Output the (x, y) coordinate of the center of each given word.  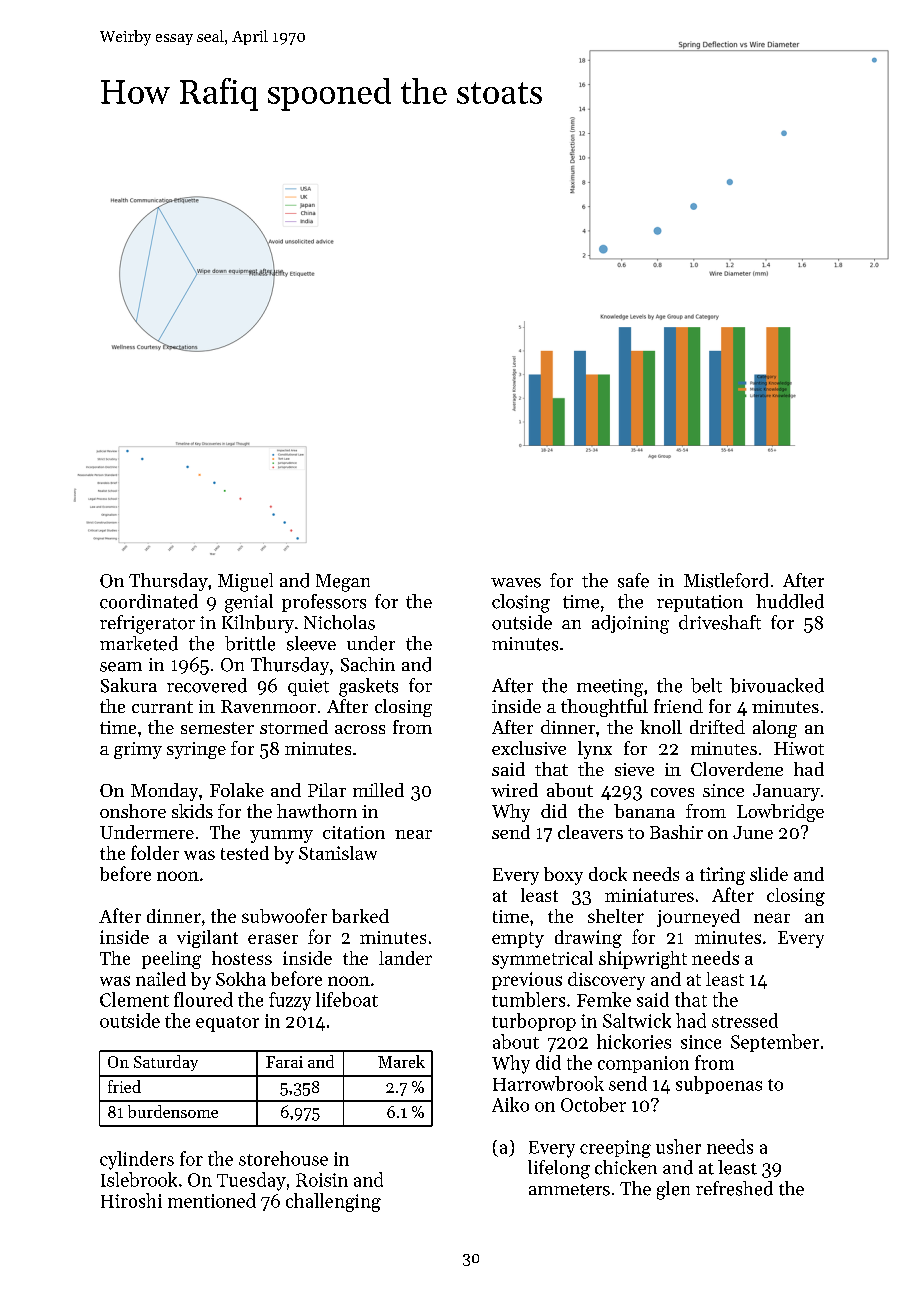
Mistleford (726, 580)
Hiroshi (131, 1200)
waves (516, 583)
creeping (615, 1149)
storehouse (283, 1158)
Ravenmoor (268, 706)
